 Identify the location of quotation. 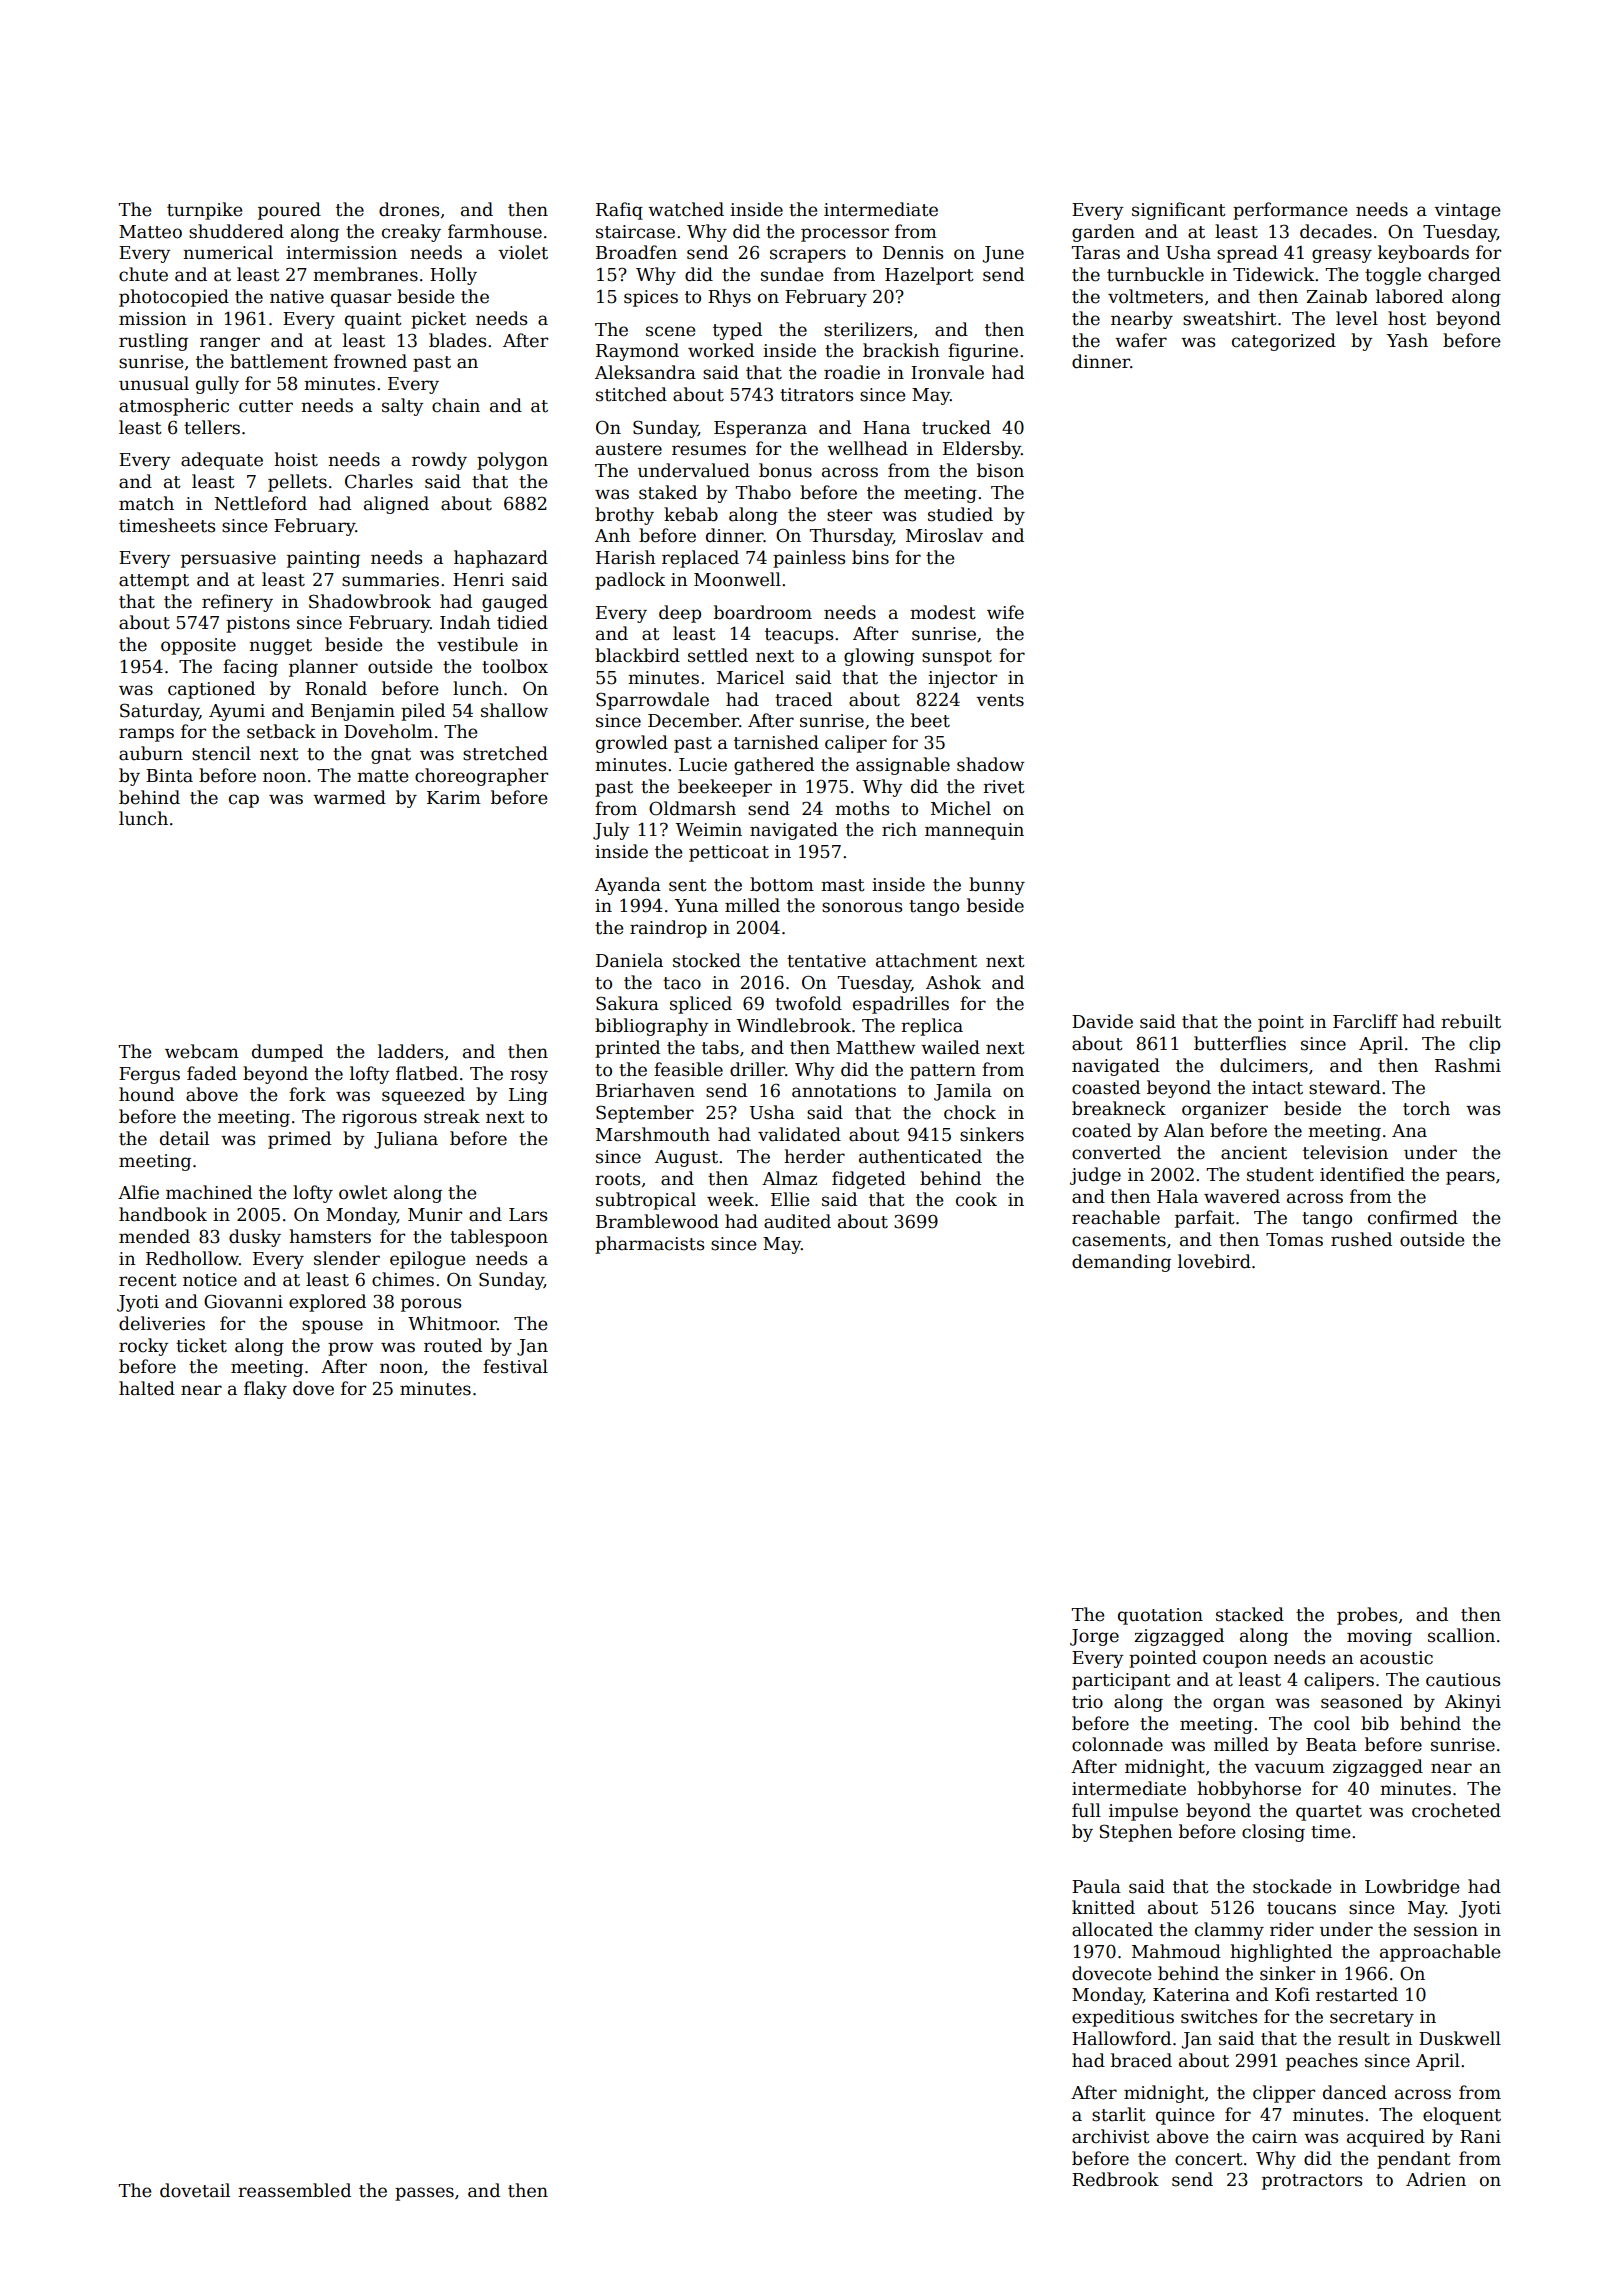
(1160, 1616).
